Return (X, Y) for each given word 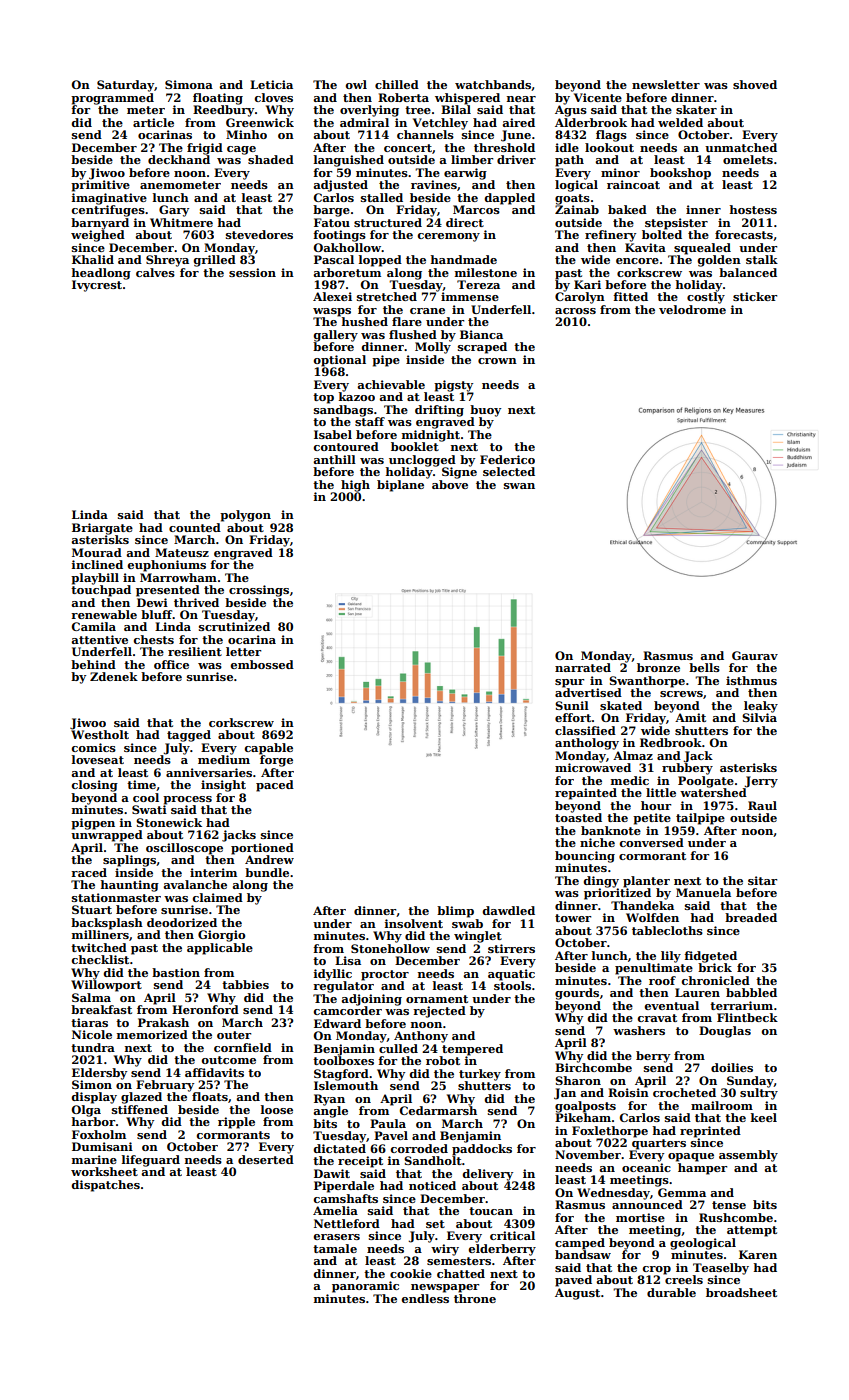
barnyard (100, 224)
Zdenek (114, 676)
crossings (259, 591)
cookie (411, 1273)
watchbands (493, 84)
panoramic (365, 1287)
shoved (755, 84)
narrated (583, 667)
